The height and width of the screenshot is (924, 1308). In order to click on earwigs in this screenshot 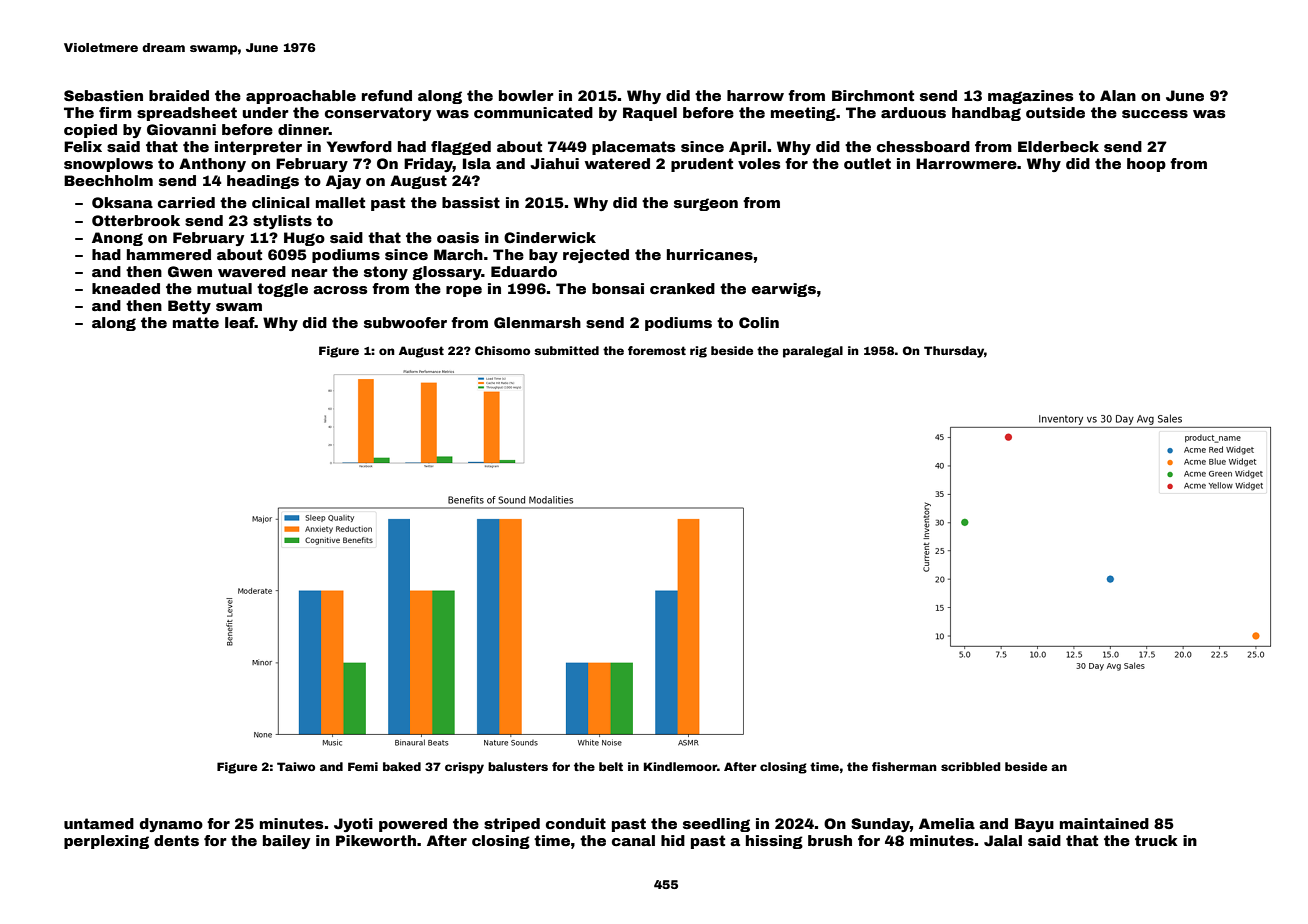, I will do `click(784, 290)`.
